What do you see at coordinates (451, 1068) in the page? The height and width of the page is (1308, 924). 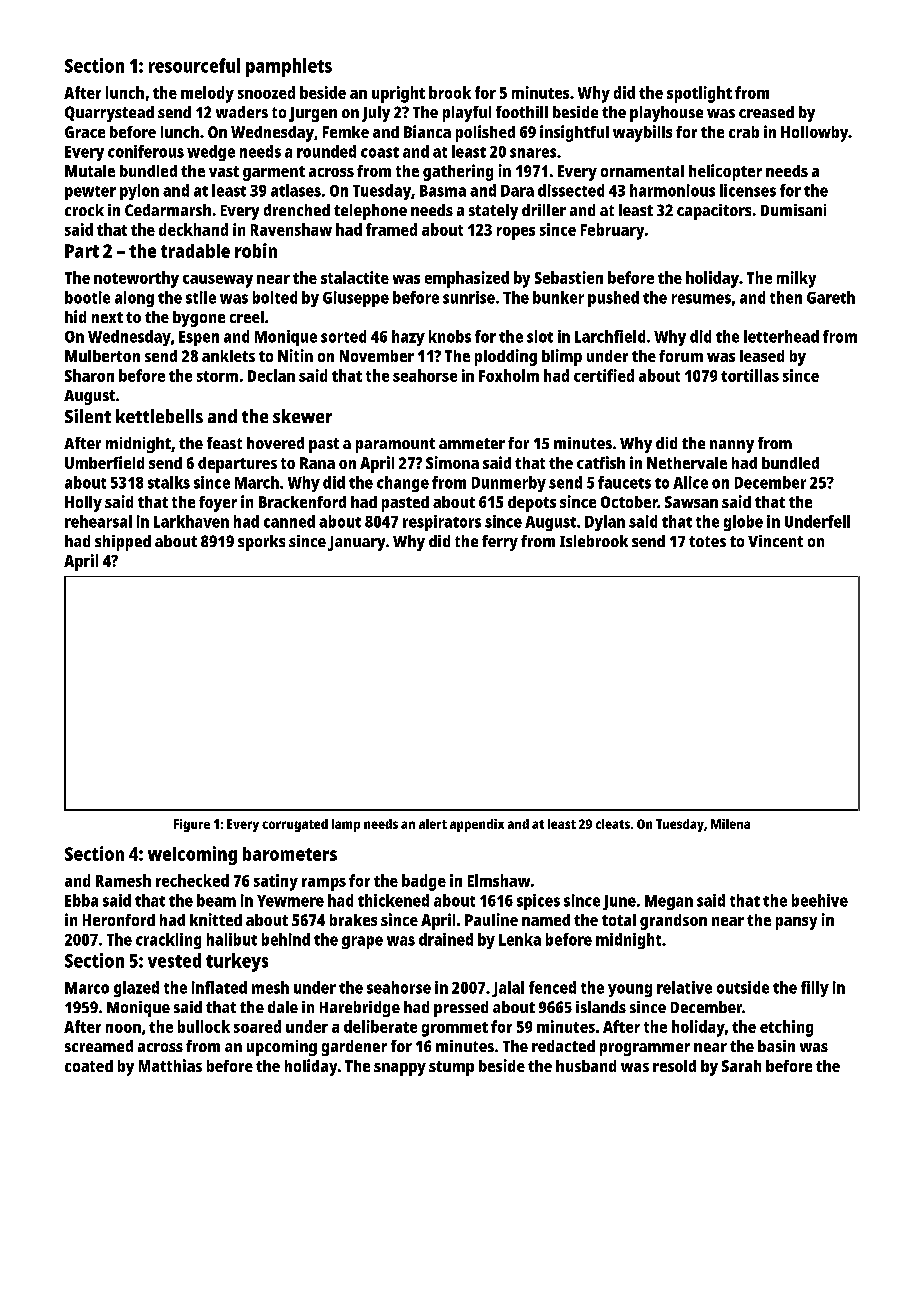 I see `stump` at bounding box center [451, 1068].
